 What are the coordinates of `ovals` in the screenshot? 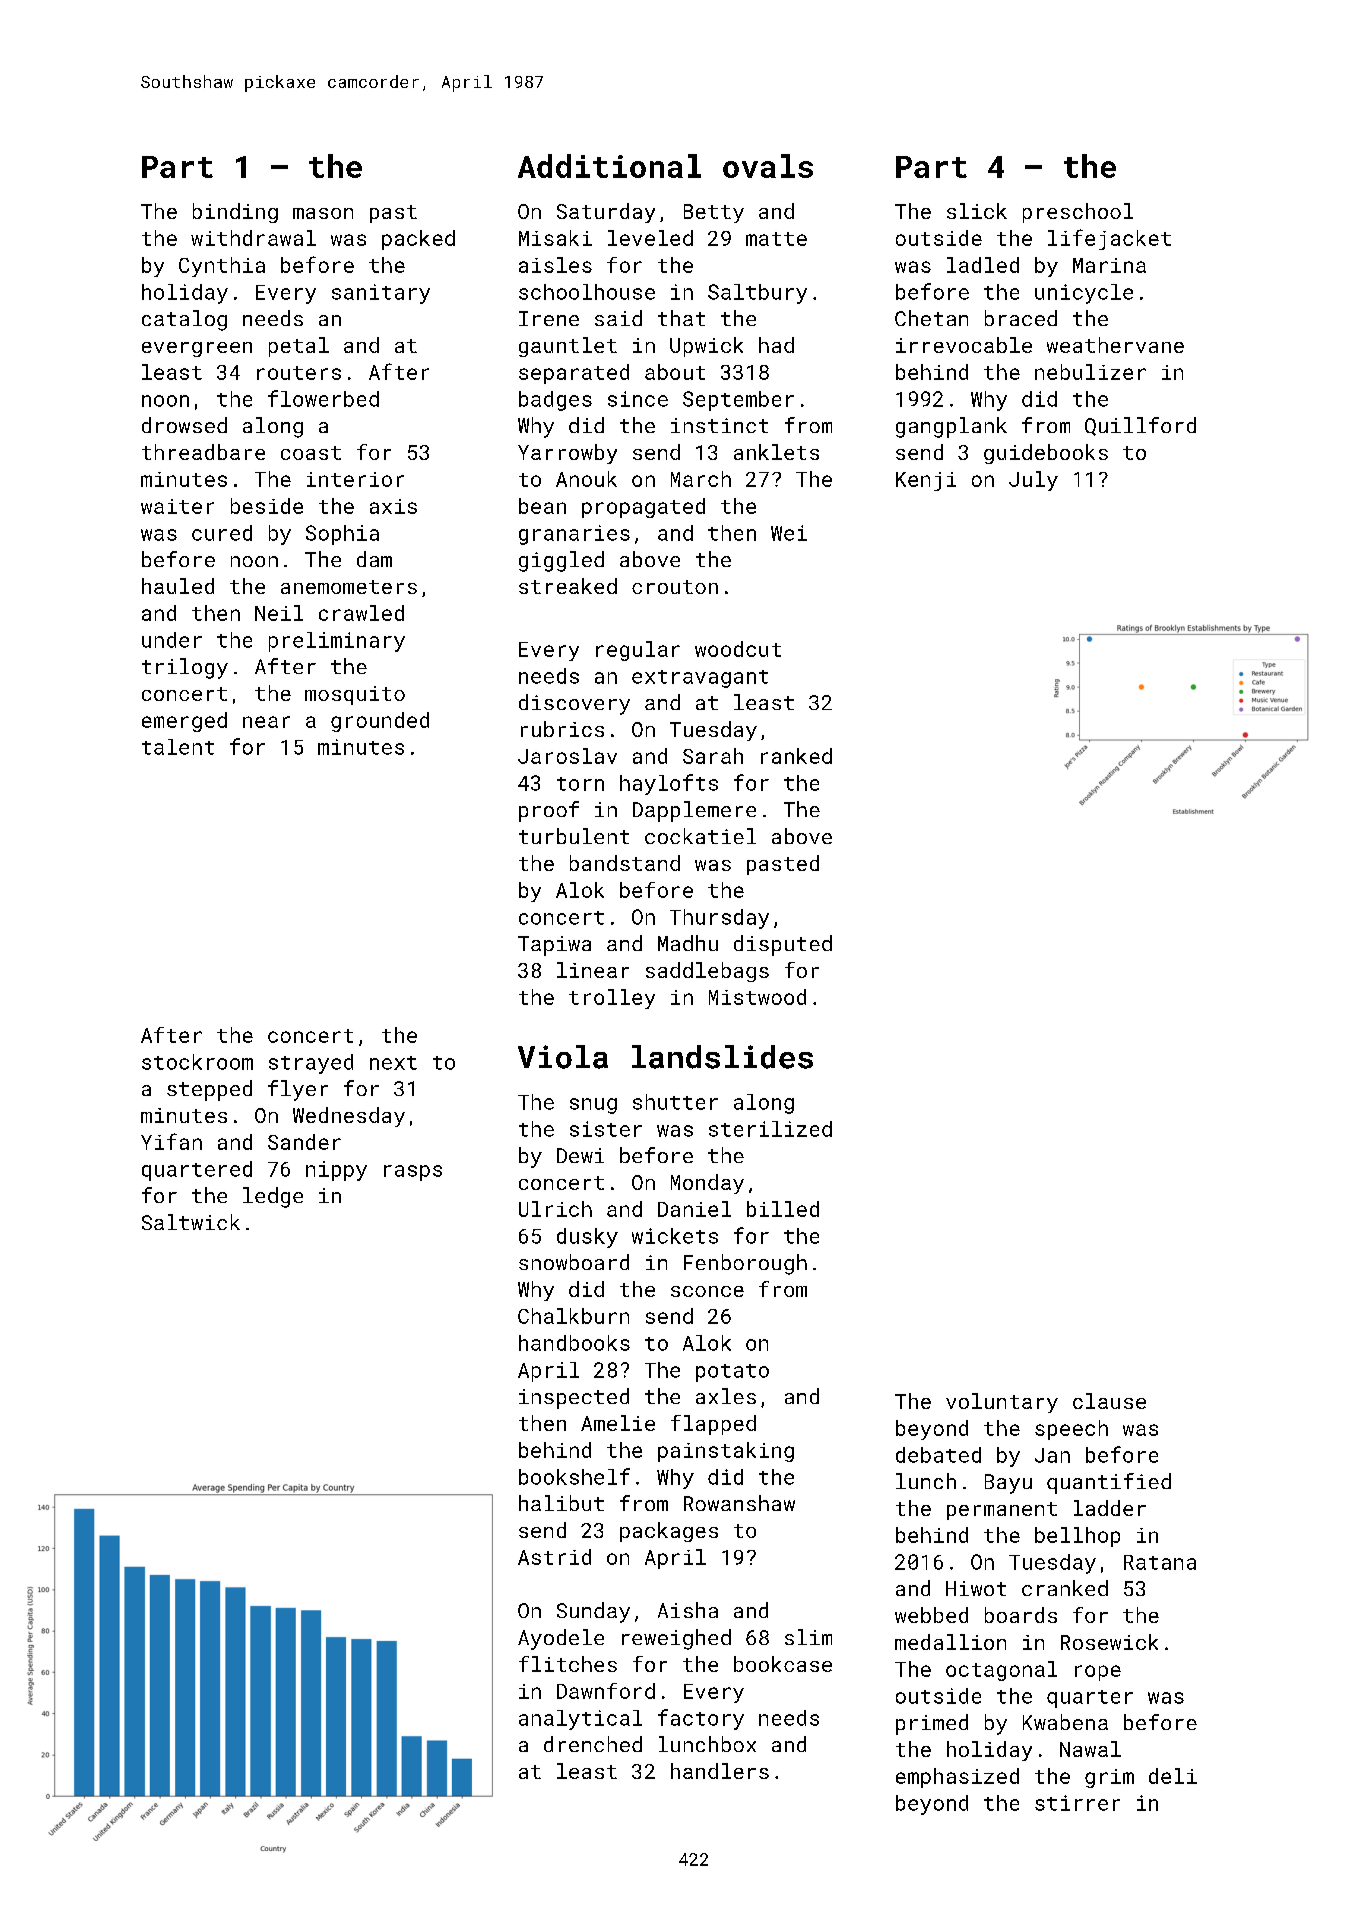 It's located at (768, 166).
